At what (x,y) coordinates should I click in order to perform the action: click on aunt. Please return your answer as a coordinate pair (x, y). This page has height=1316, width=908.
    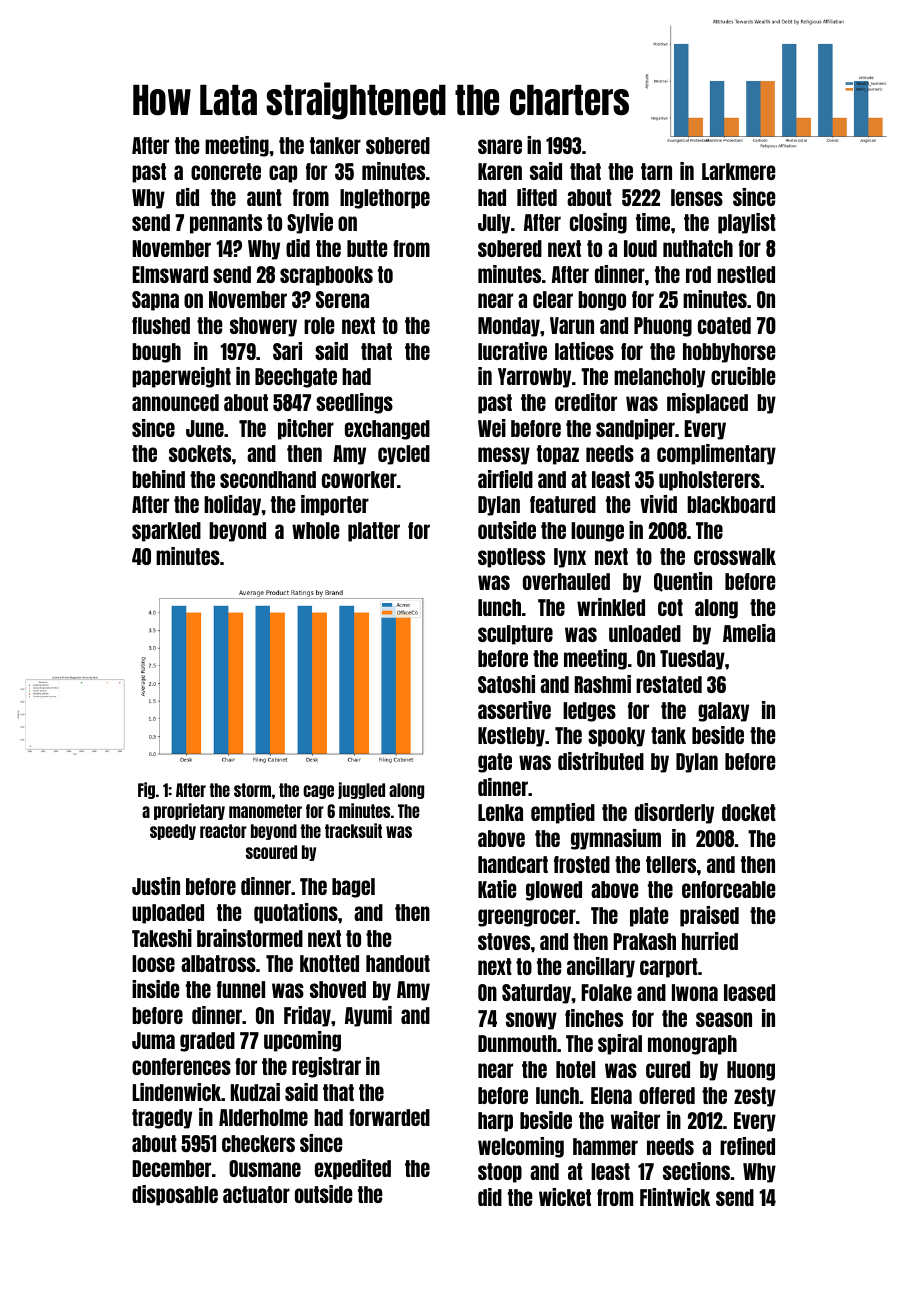
    Looking at the image, I should click on (264, 197).
